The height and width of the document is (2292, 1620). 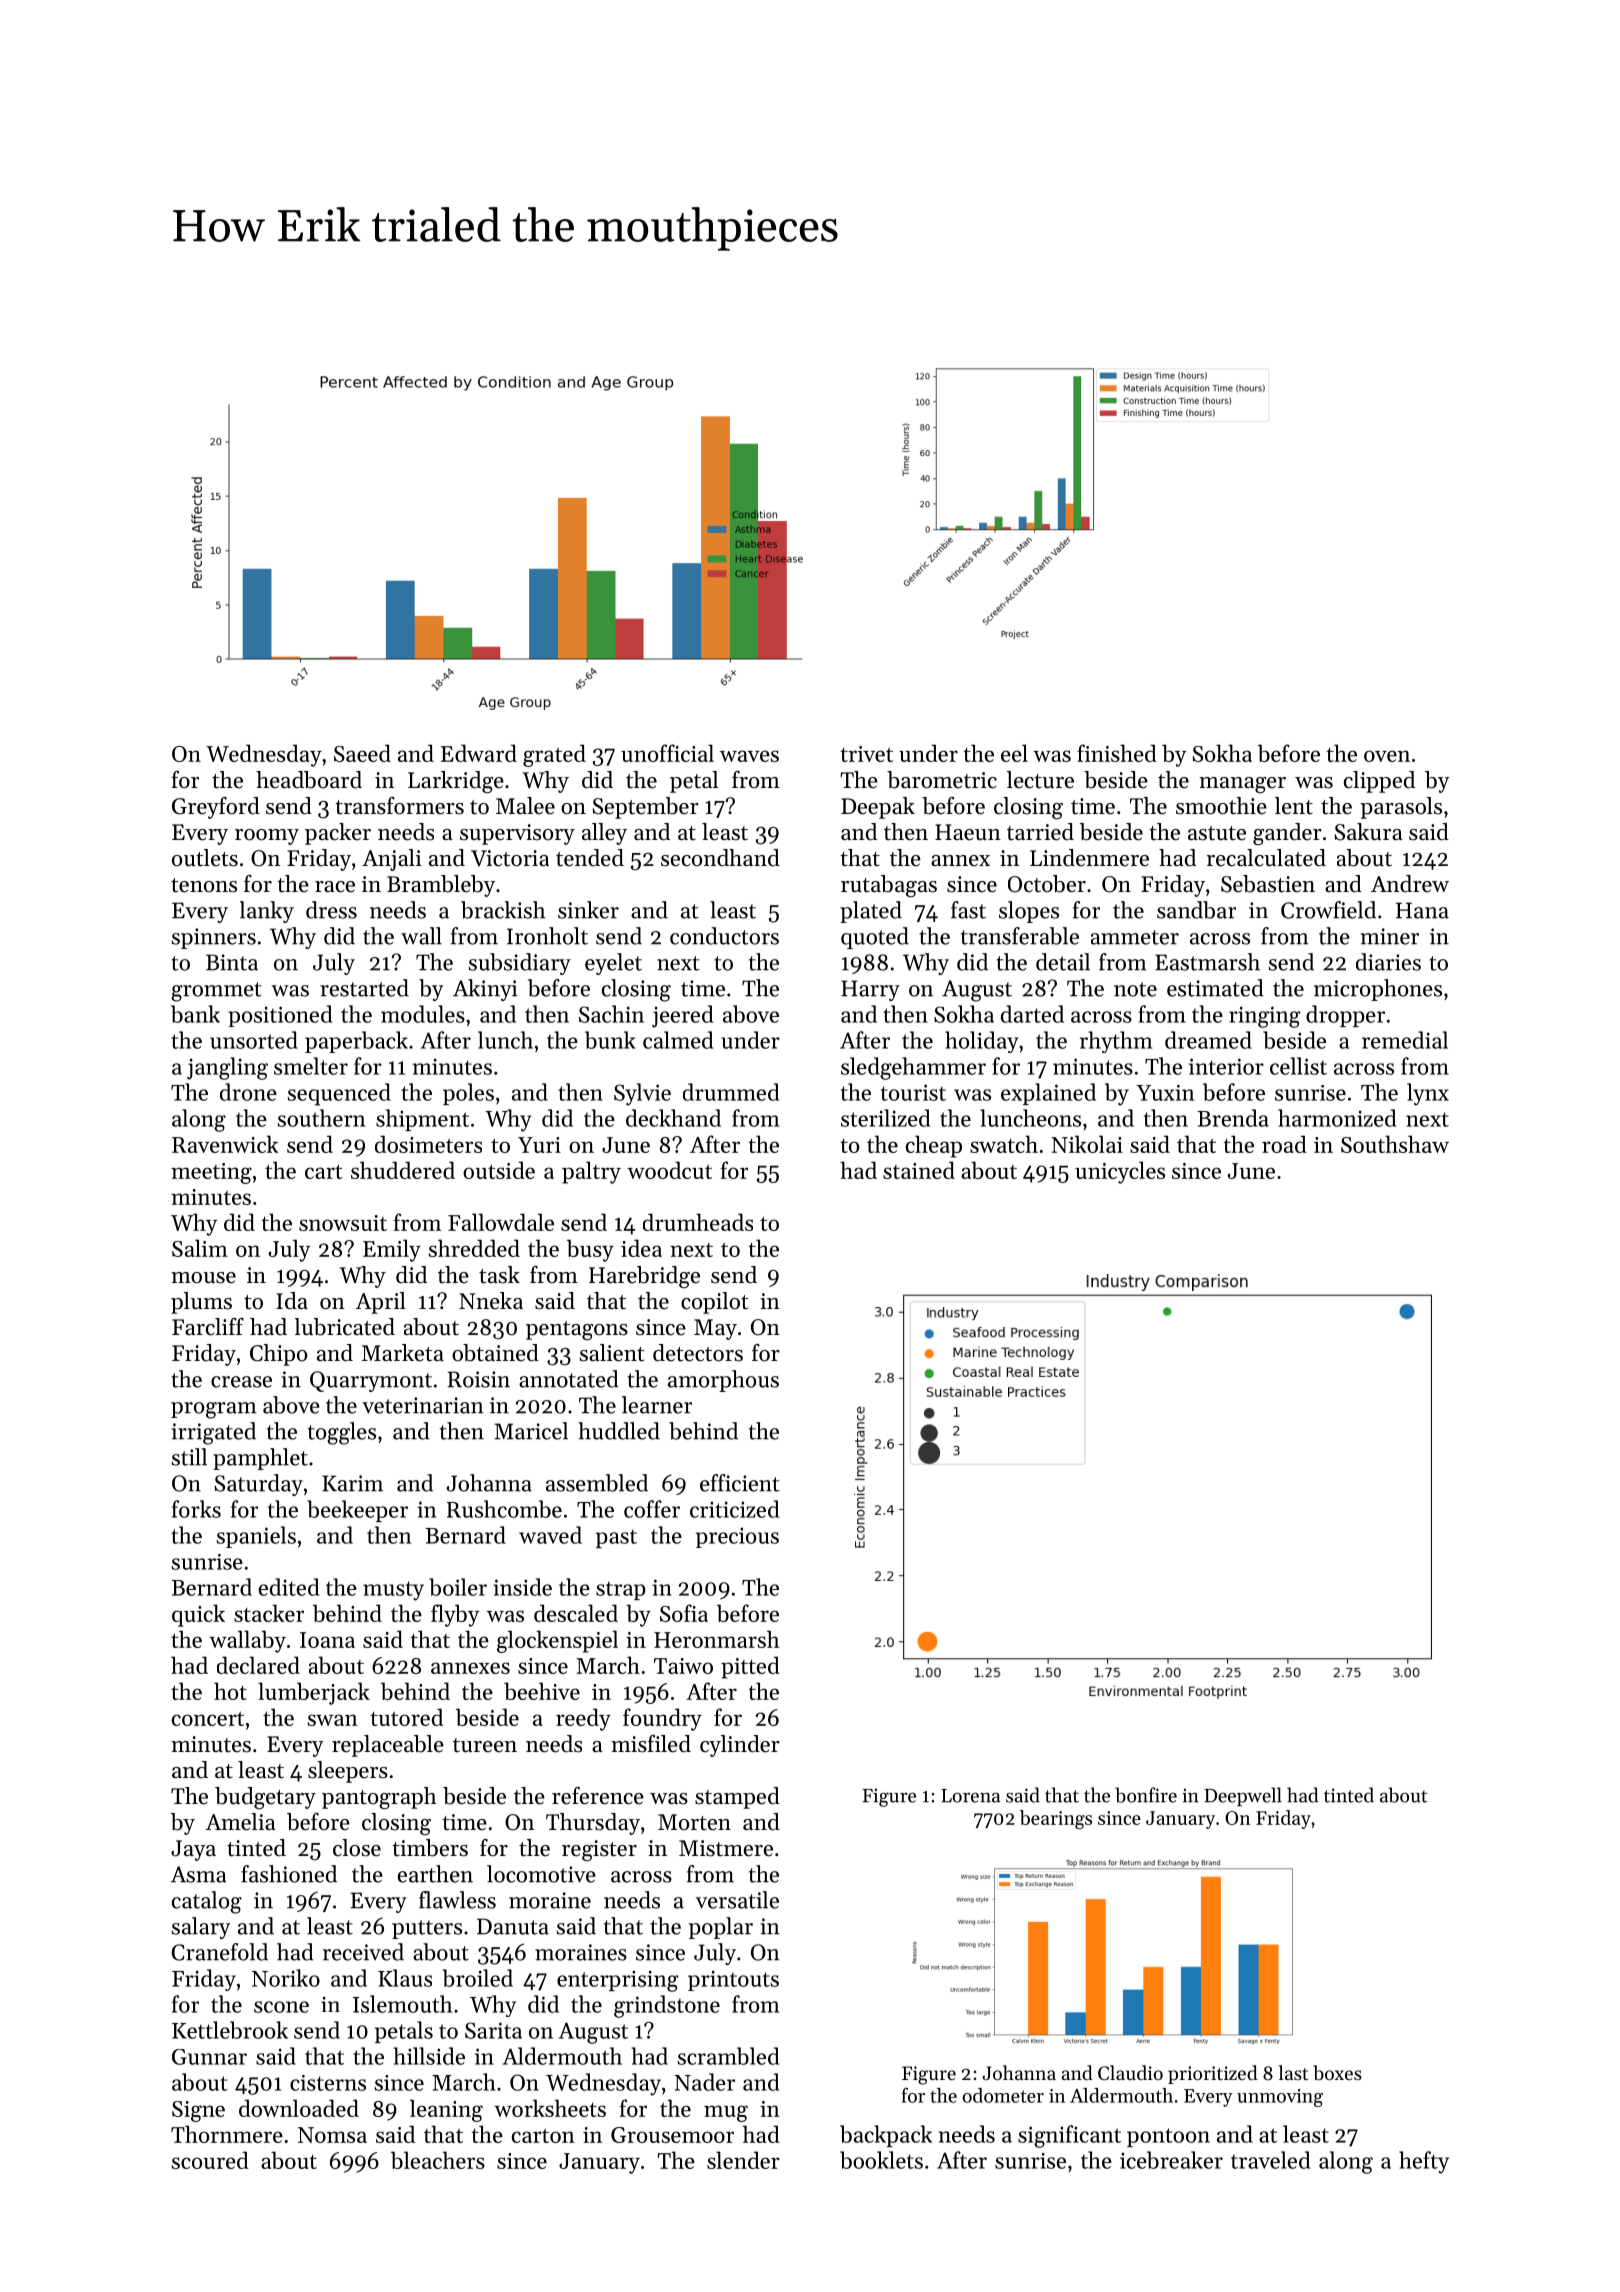 I want to click on drumheads, so click(x=698, y=1222).
